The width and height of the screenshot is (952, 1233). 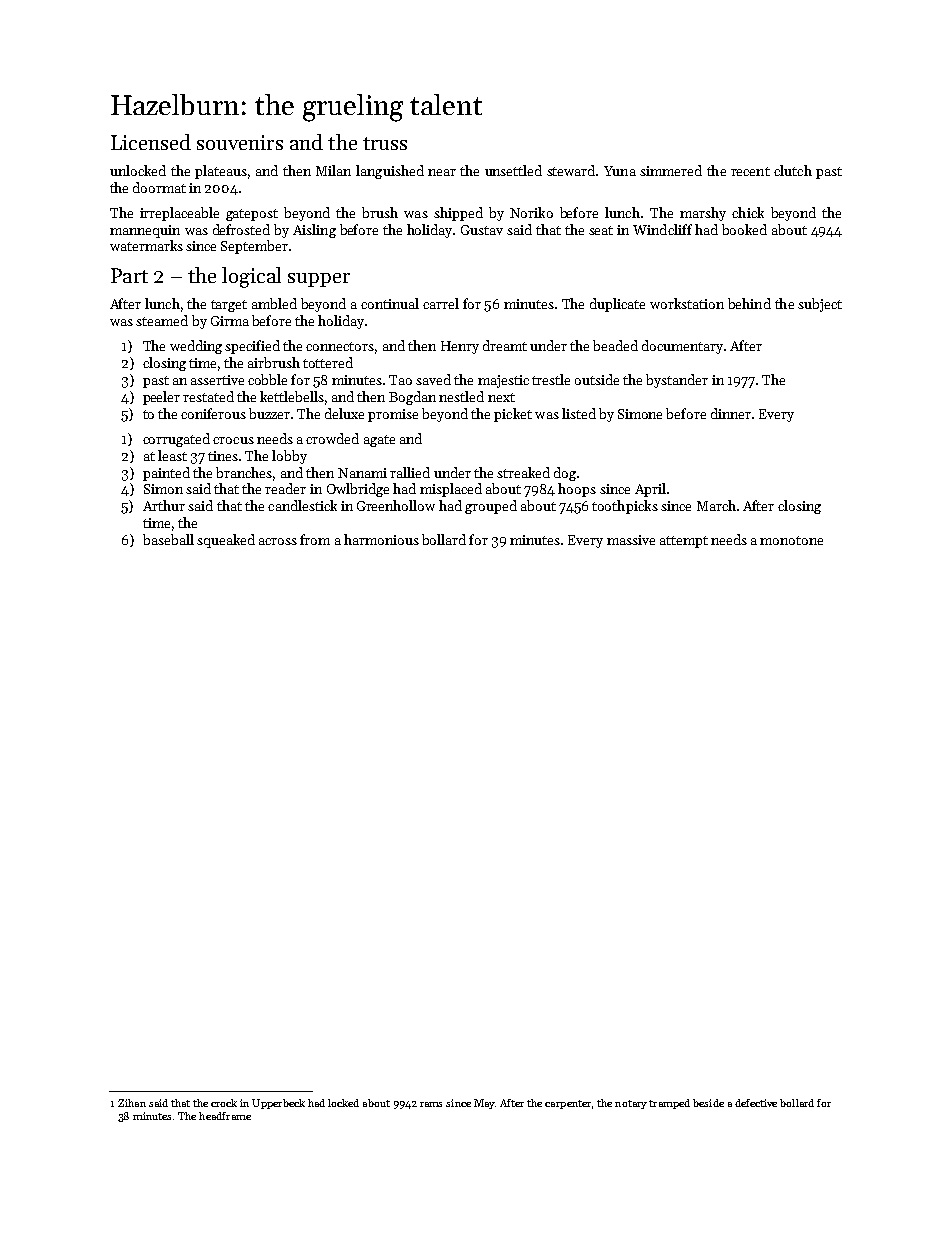 What do you see at coordinates (684, 542) in the screenshot?
I see `attempt` at bounding box center [684, 542].
